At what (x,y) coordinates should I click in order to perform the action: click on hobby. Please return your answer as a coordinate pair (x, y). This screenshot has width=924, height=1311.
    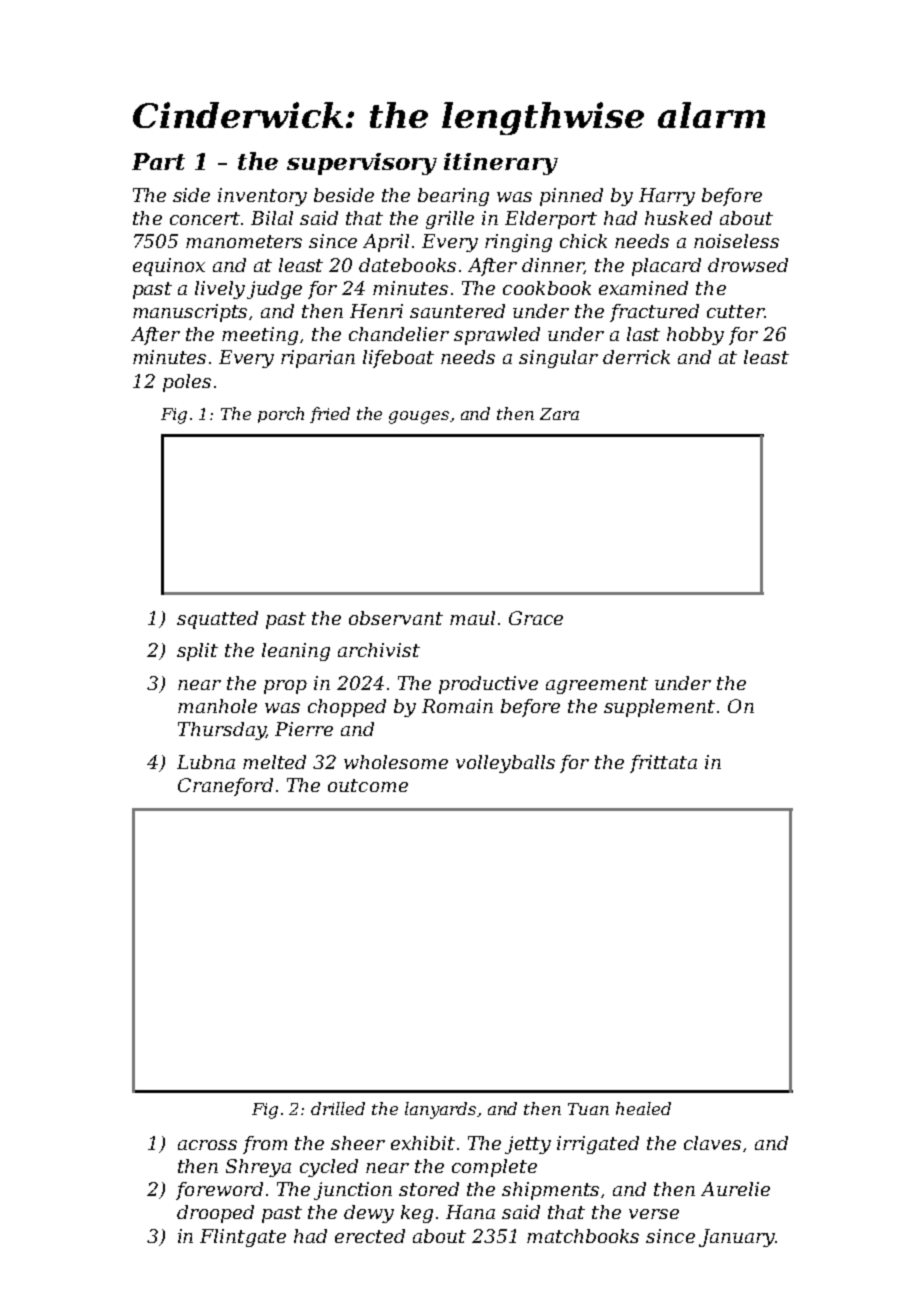
    Looking at the image, I should click on (695, 336).
